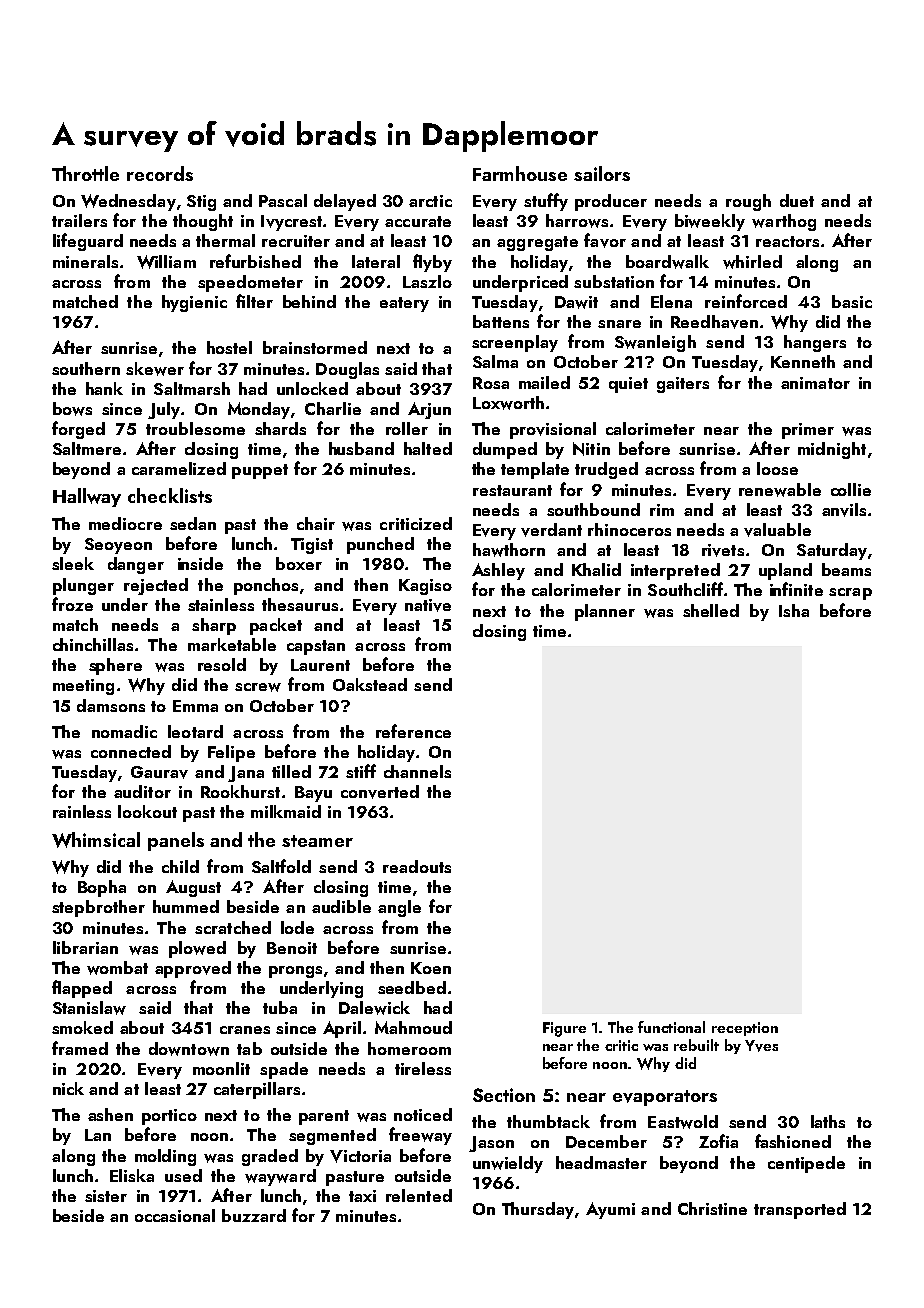 The width and height of the screenshot is (924, 1308). Describe the element at coordinates (606, 470) in the screenshot. I see `trudged` at that location.
